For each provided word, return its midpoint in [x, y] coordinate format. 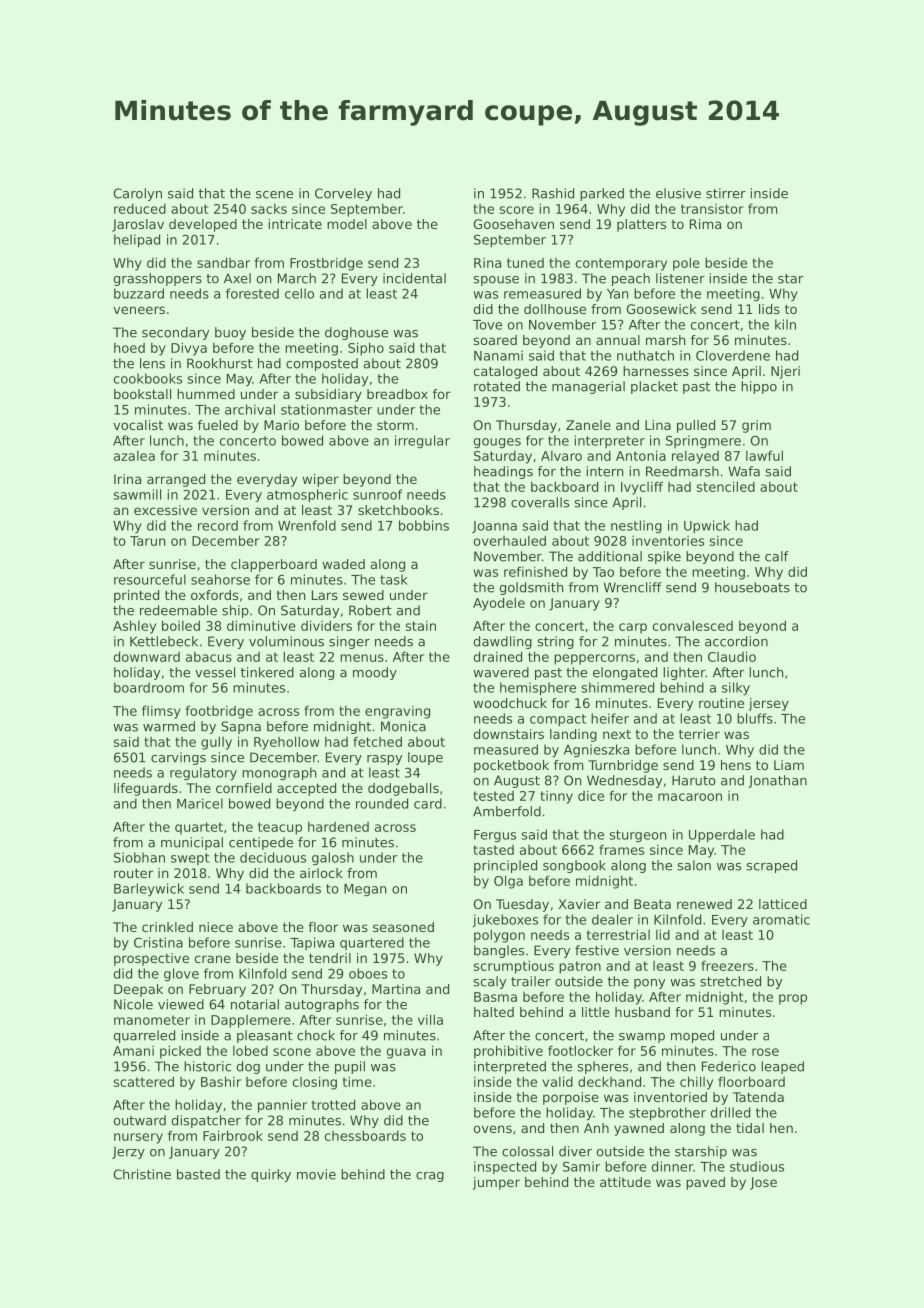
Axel [237, 278]
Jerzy [128, 1152]
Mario [281, 425]
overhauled [510, 540]
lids [769, 309]
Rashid [553, 193]
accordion [736, 641]
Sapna [241, 727]
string [555, 642]
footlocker [580, 1050]
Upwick [707, 526]
